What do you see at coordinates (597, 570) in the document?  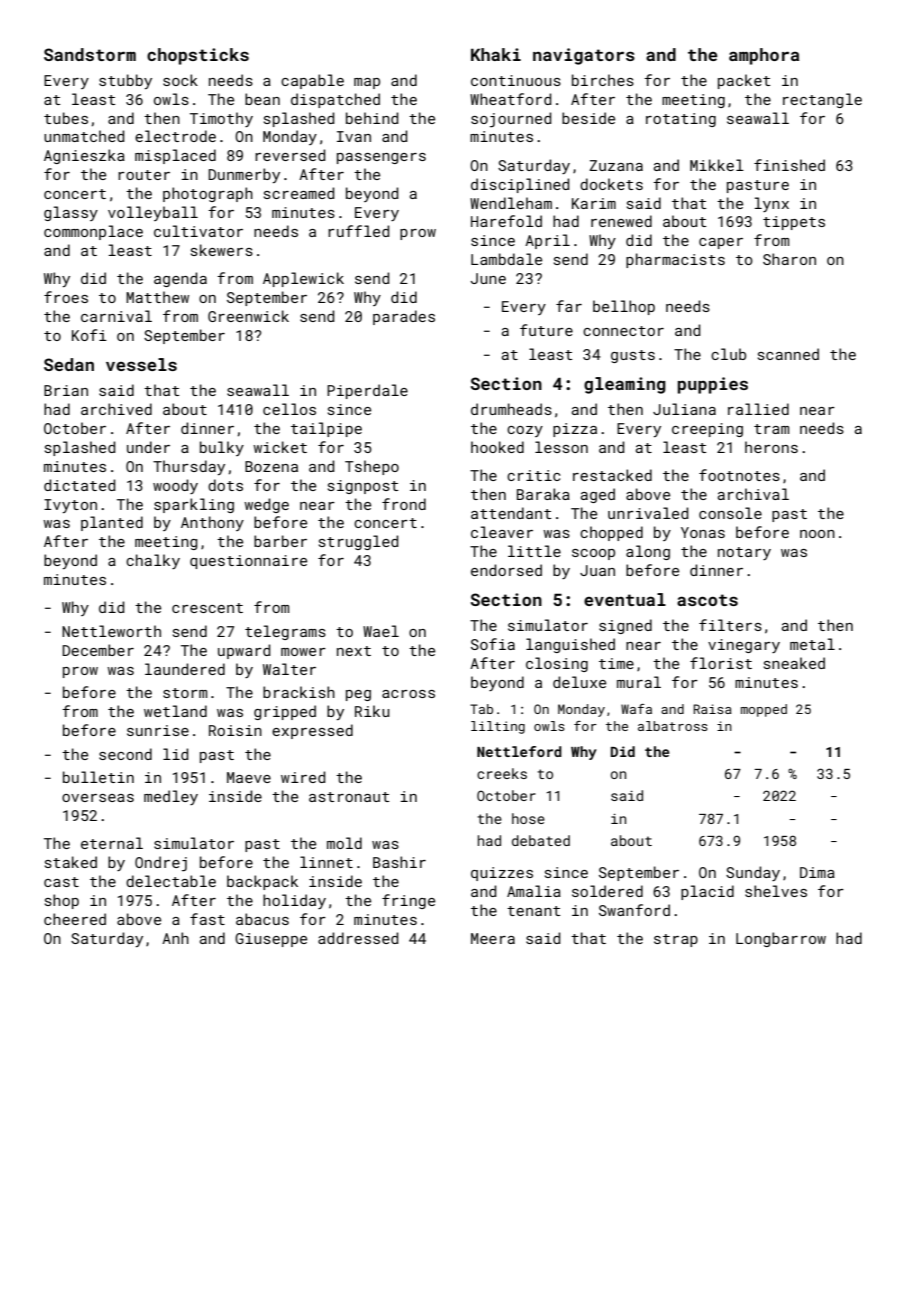 I see `Juan` at bounding box center [597, 570].
